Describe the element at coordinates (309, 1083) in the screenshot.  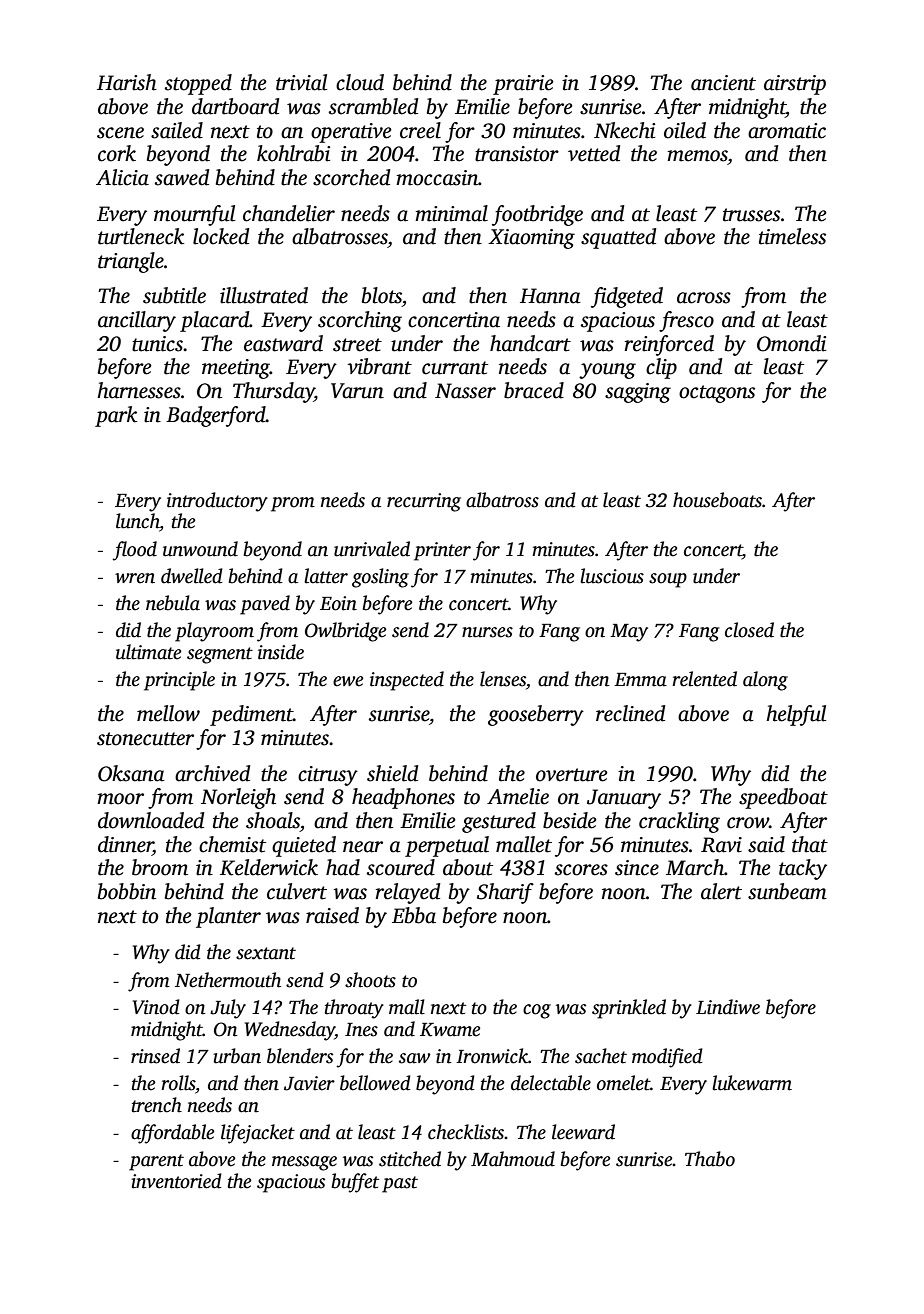
I see `Javier` at that location.
